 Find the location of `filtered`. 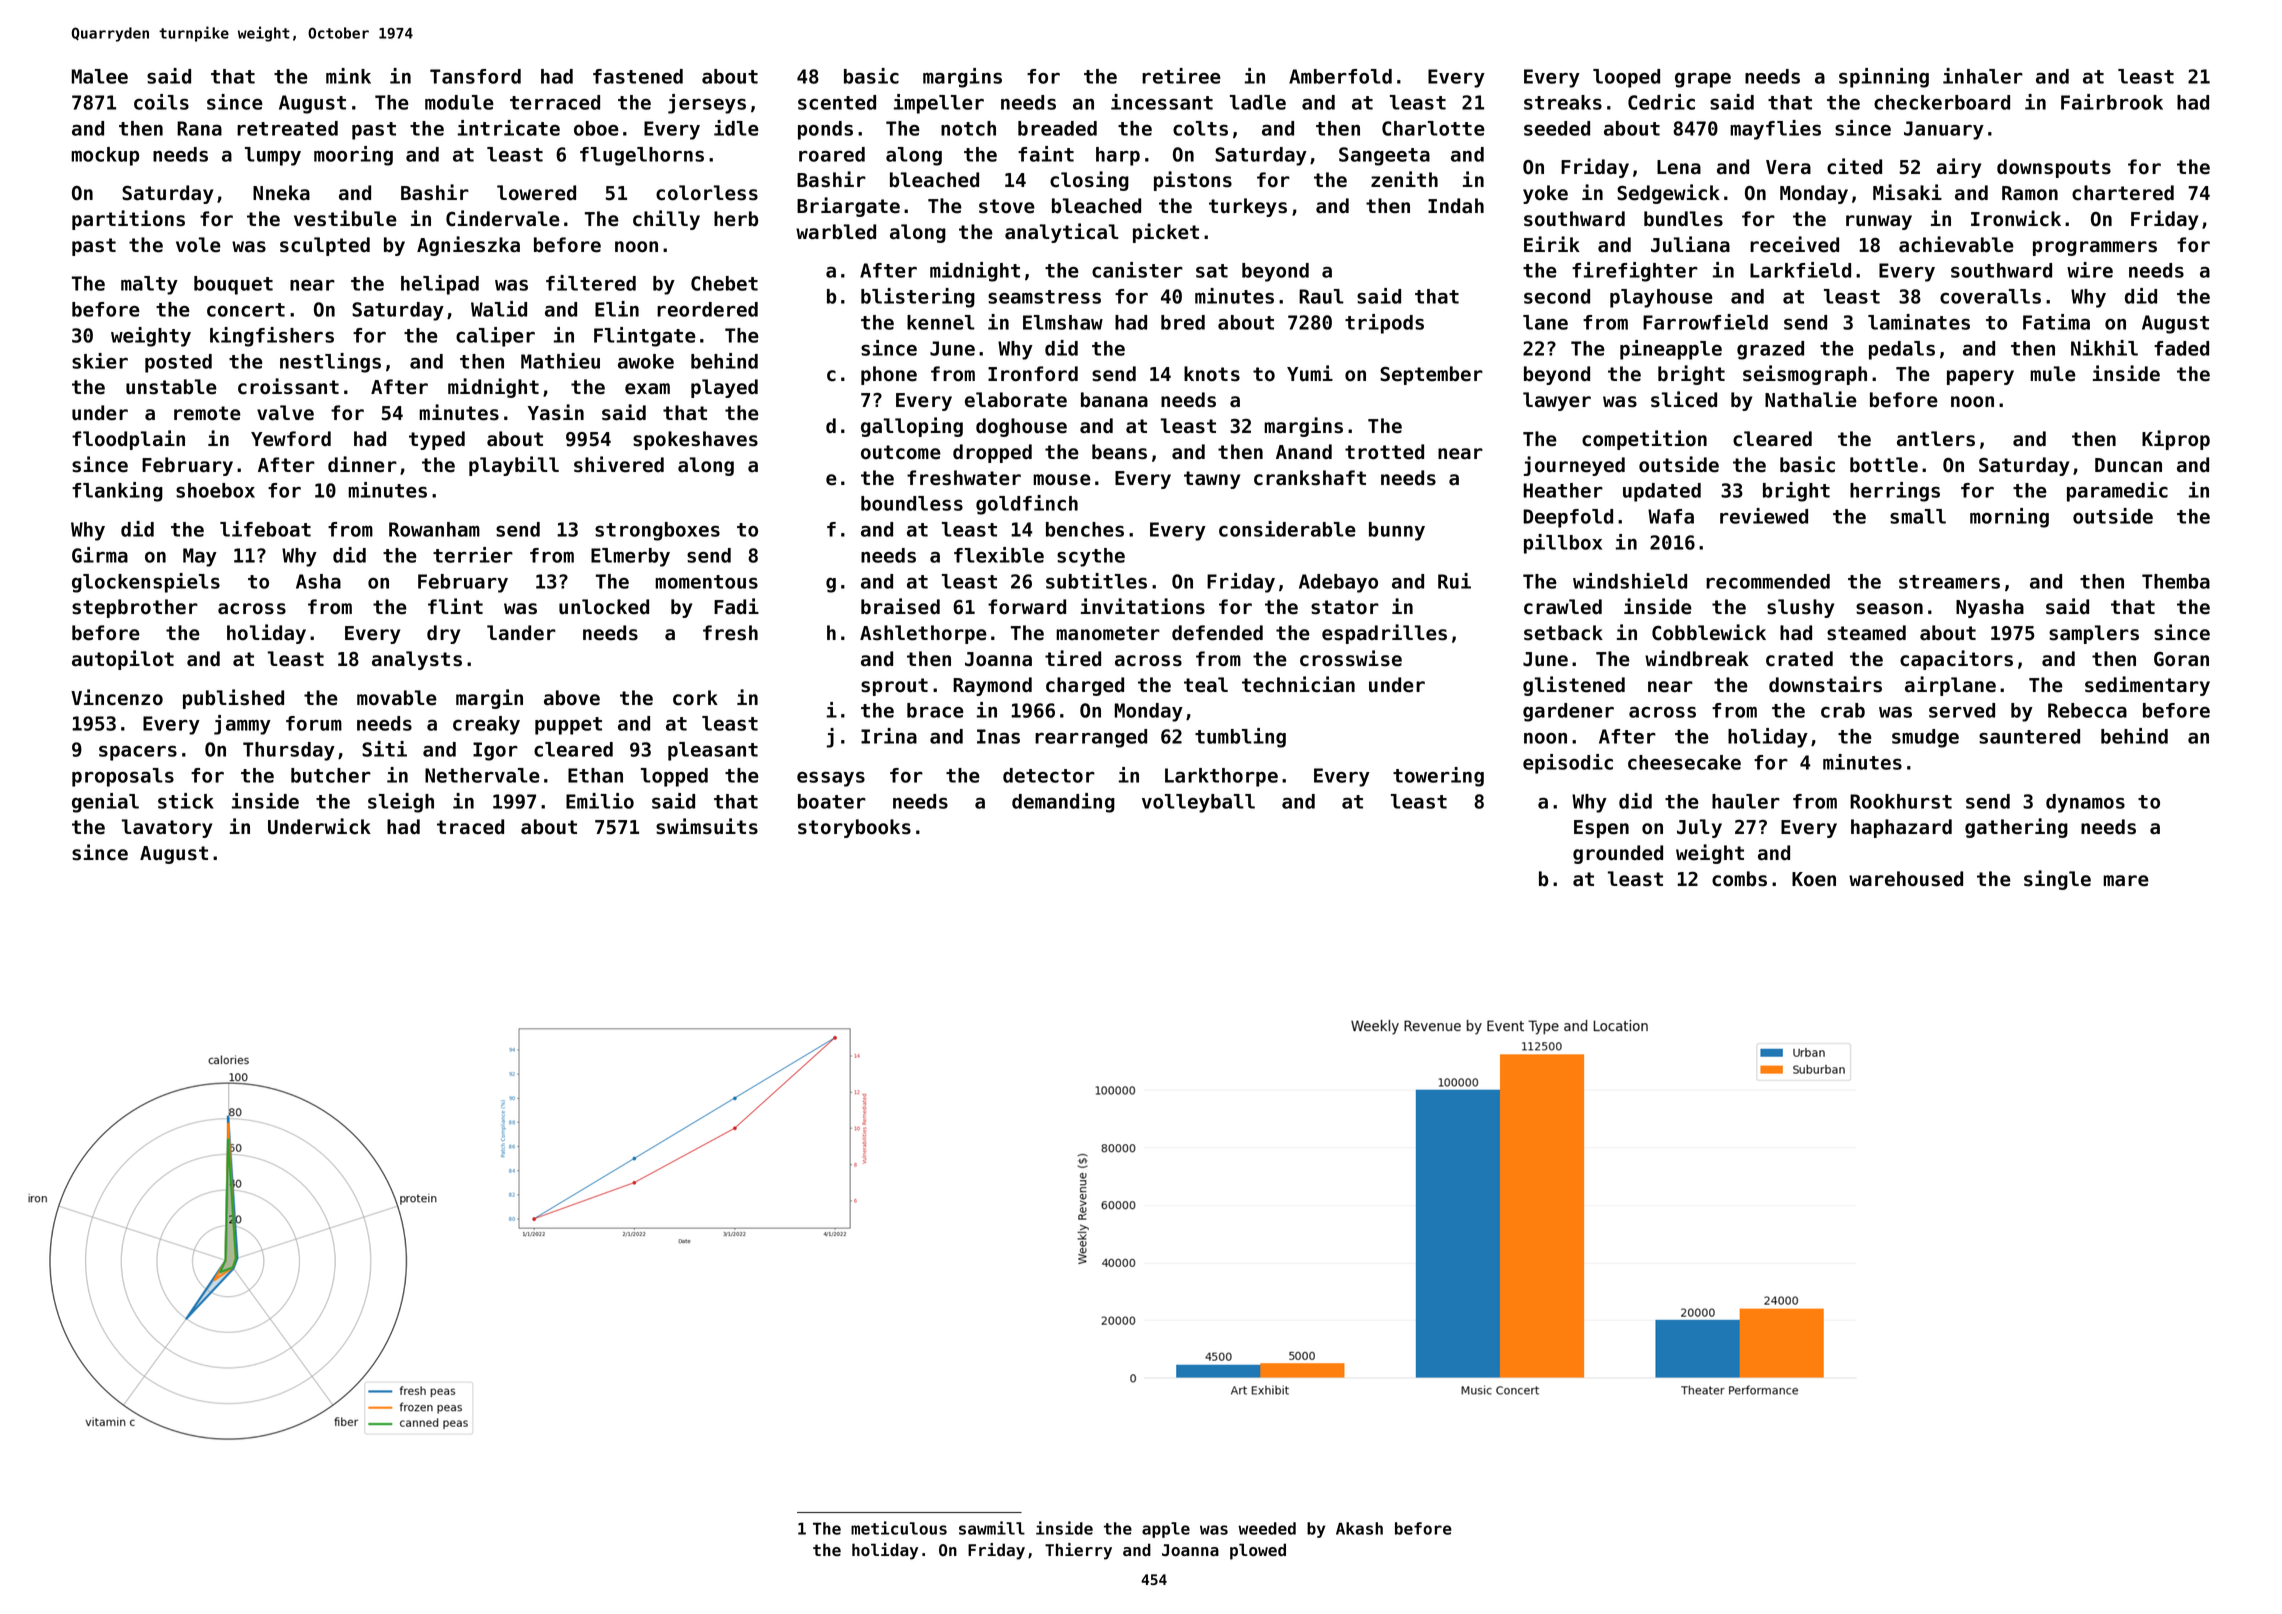

filtered is located at coordinates (591, 283).
